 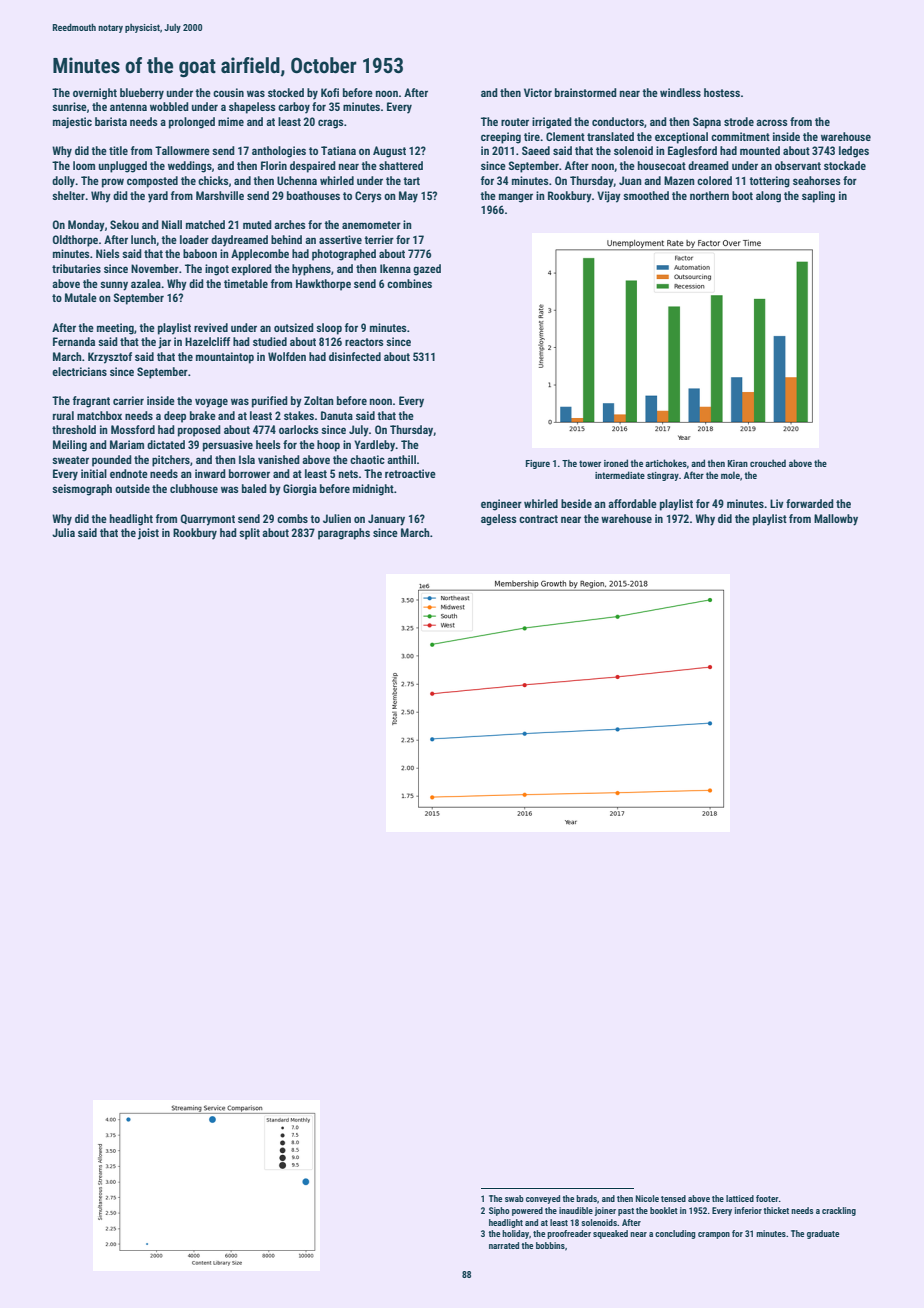 I want to click on forwarded, so click(x=810, y=503).
